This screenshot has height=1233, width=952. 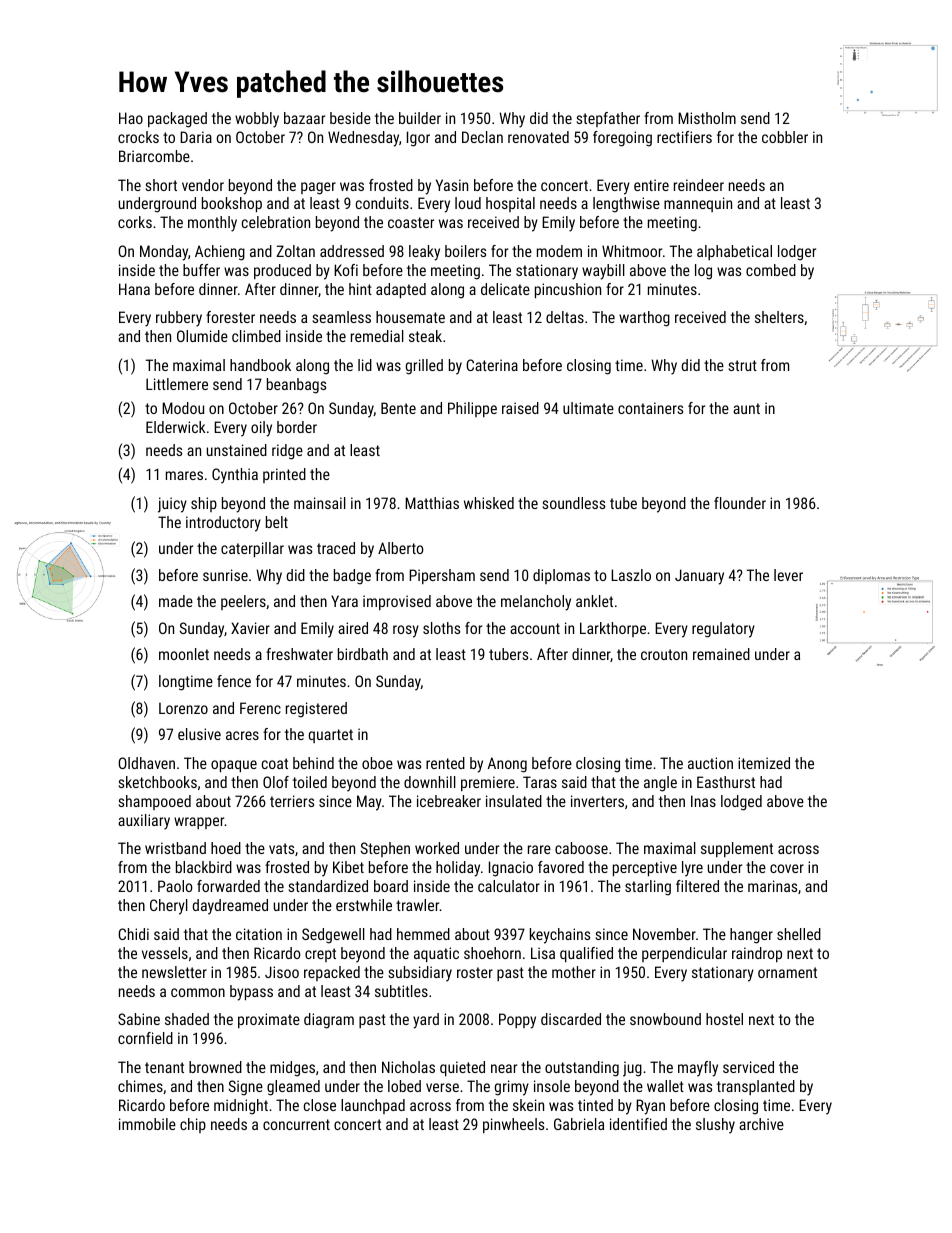 I want to click on cobbler, so click(x=785, y=137).
